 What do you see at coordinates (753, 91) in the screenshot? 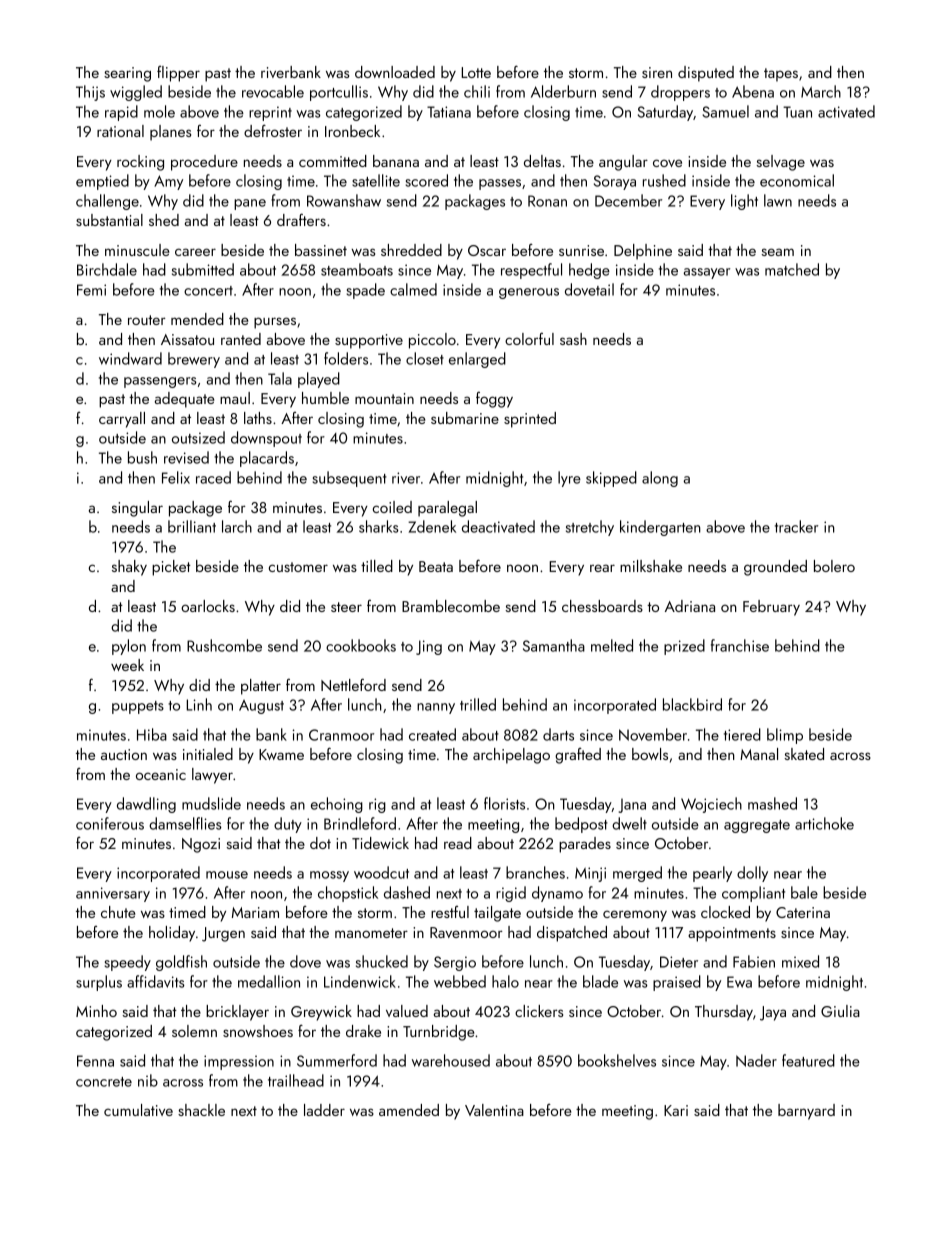
I see `Abena` at bounding box center [753, 91].
